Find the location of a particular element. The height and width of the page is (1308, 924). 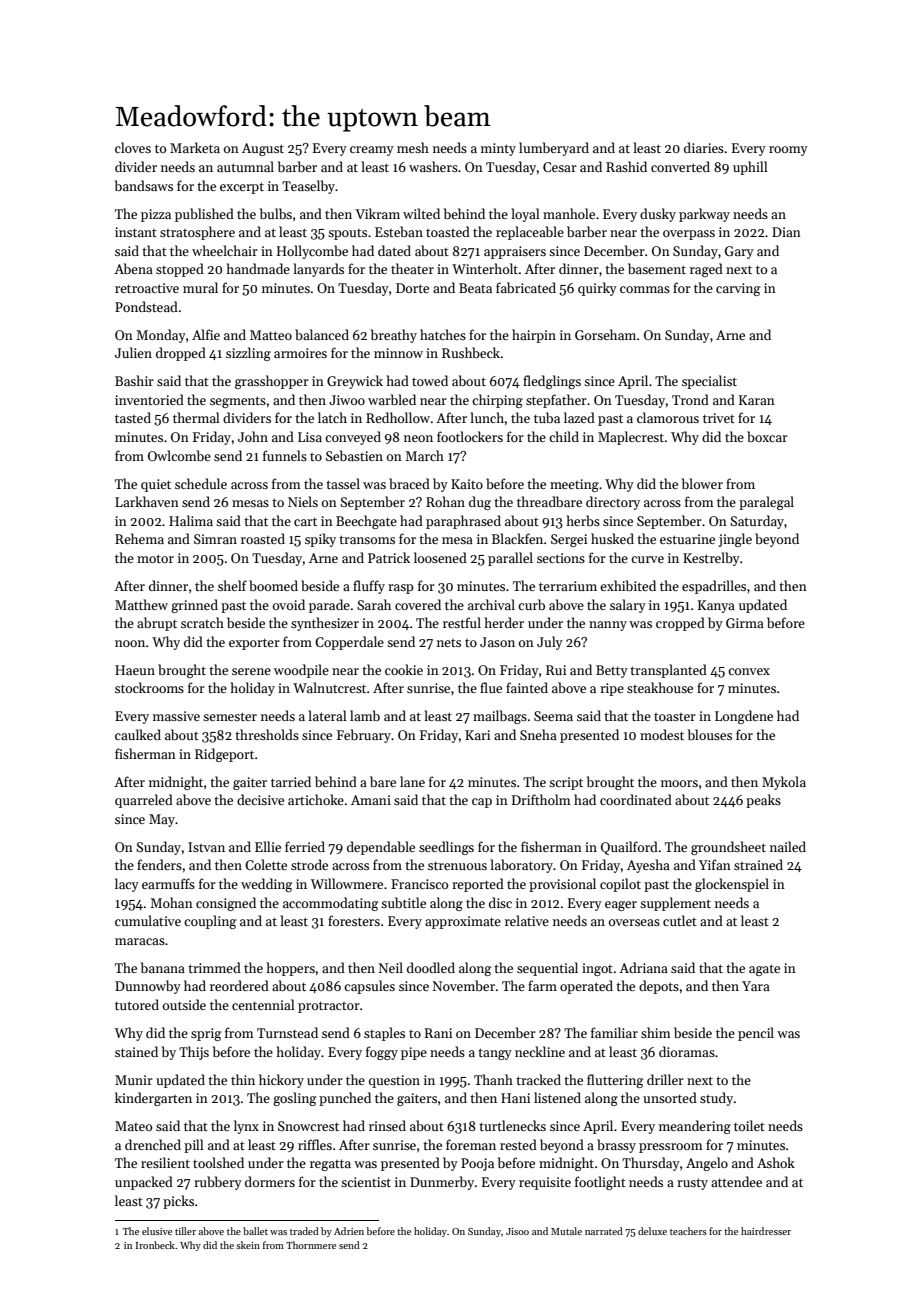

Longdene is located at coordinates (744, 717).
